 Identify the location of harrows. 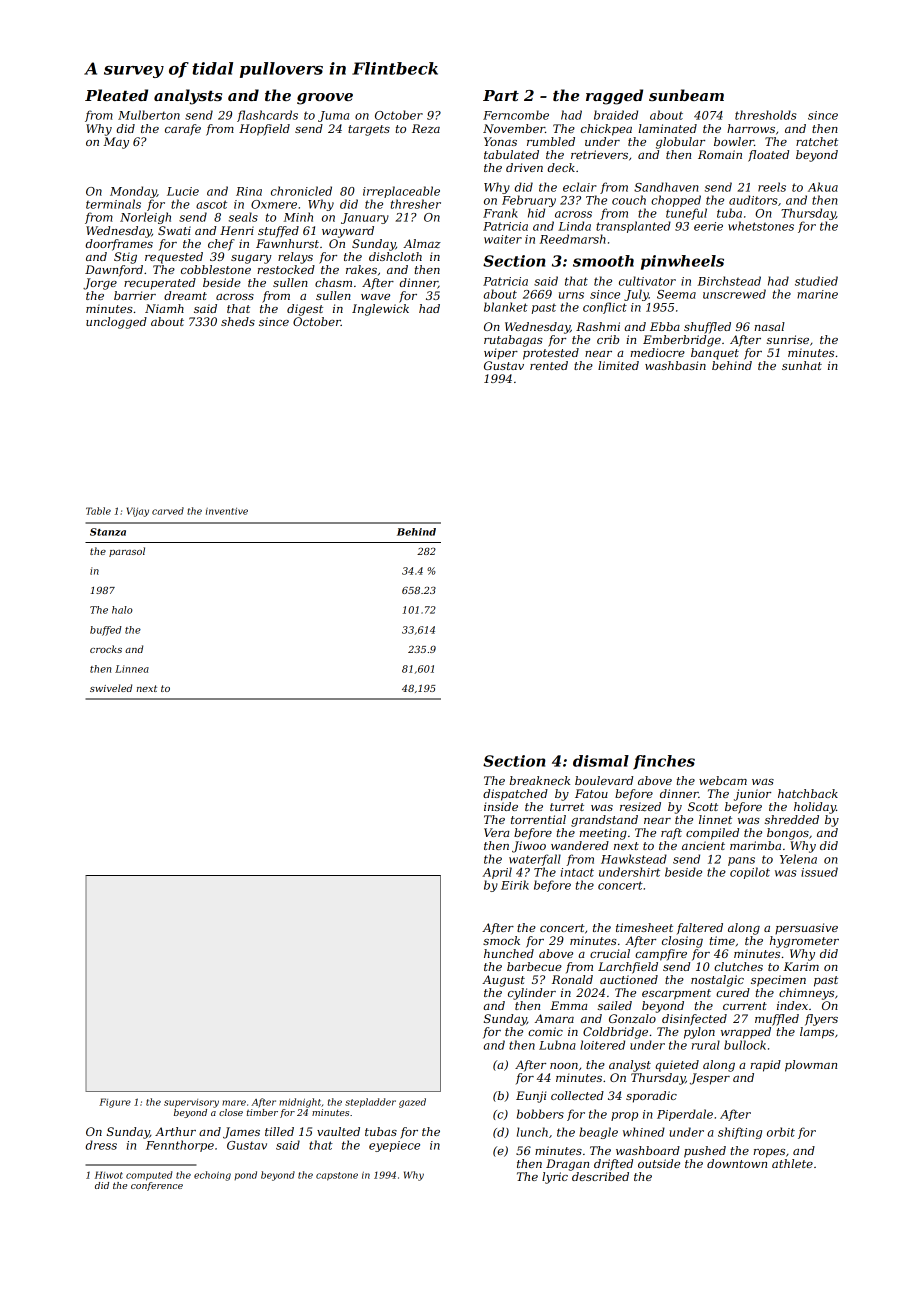
(751, 128).
